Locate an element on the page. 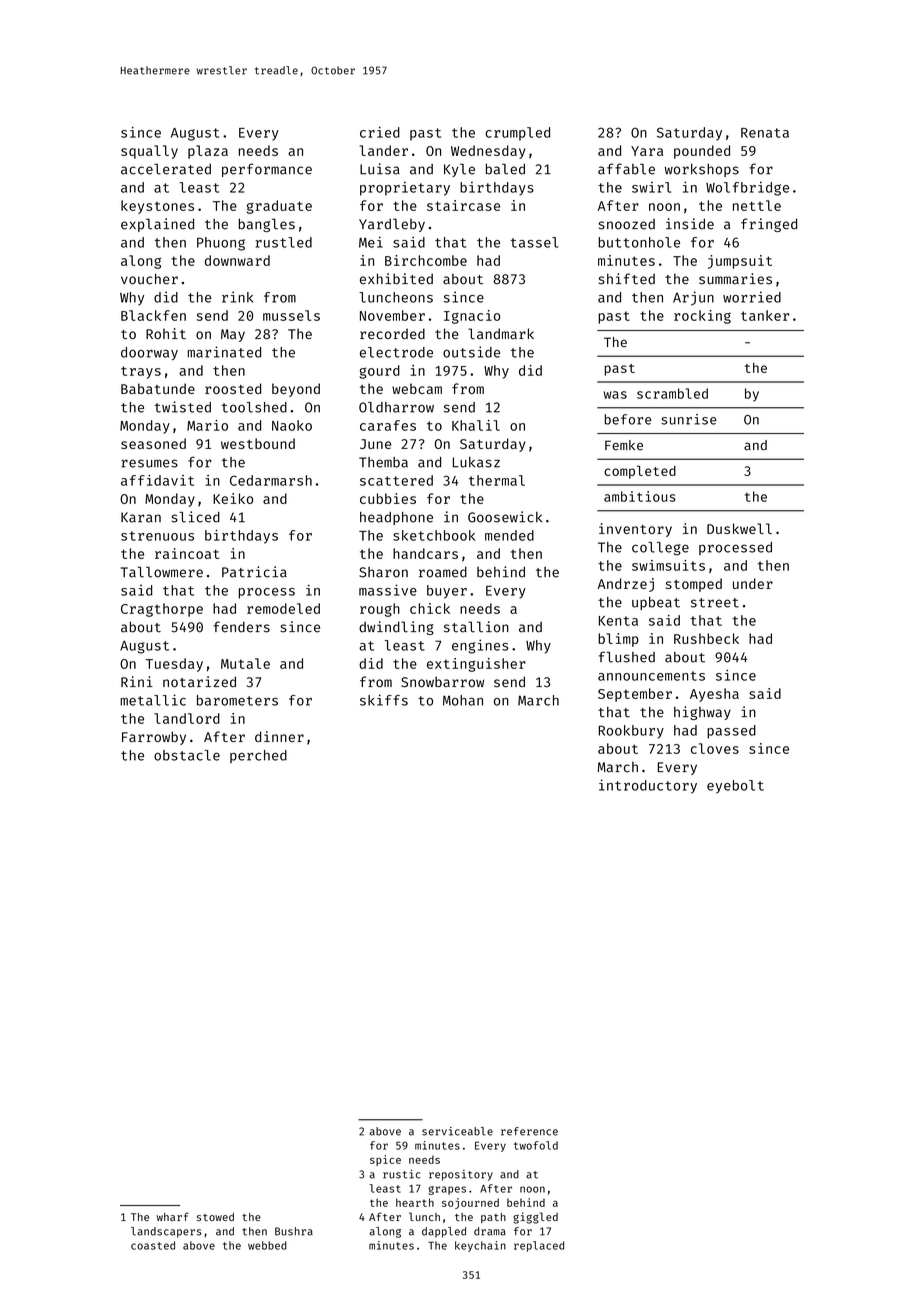 This page has width=924, height=1308. obstacle is located at coordinates (187, 755).
